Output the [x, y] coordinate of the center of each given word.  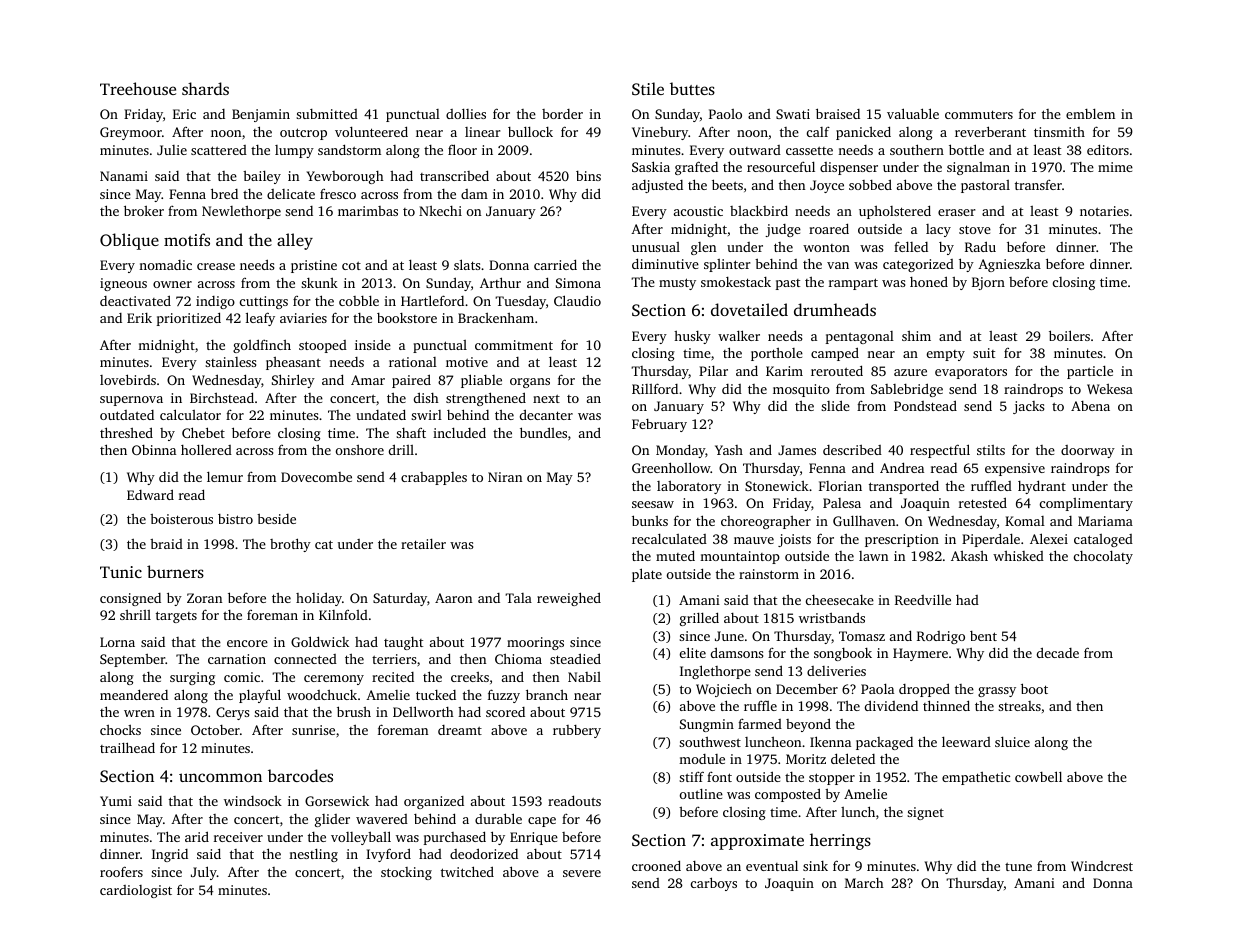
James [797, 450]
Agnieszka [1009, 265]
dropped [924, 690]
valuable [913, 113]
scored [505, 712]
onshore [360, 450]
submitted [327, 114]
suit [984, 353]
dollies [466, 114]
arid [197, 836]
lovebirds [128, 379]
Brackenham [496, 318]
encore [247, 643]
